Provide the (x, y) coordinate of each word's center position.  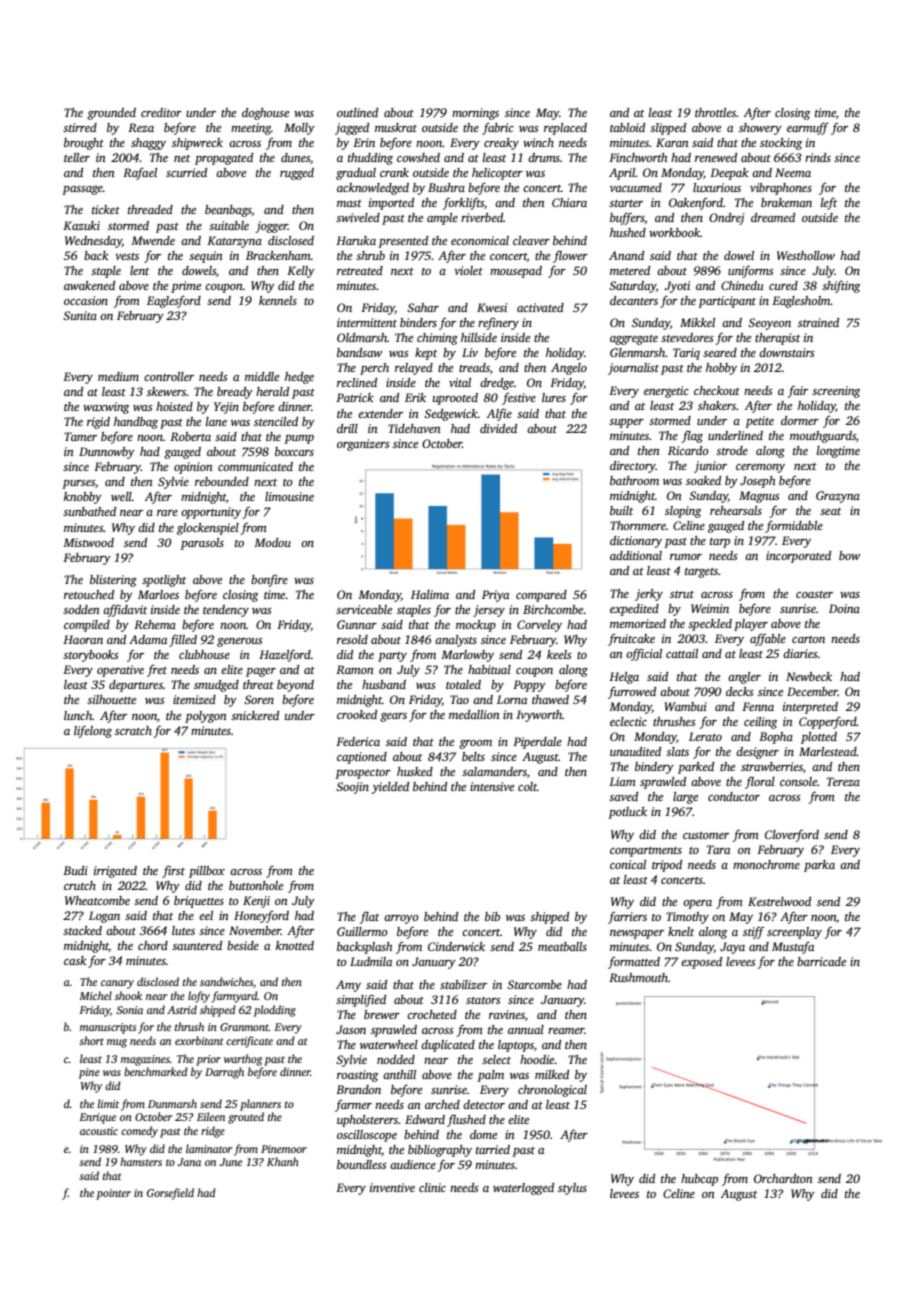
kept (426, 354)
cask (75, 960)
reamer (566, 1031)
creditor (161, 112)
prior (208, 1060)
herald (272, 391)
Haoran (83, 639)
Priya (495, 596)
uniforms (751, 271)
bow (849, 555)
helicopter (497, 174)
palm (490, 1076)
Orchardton (783, 1178)
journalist (633, 369)
